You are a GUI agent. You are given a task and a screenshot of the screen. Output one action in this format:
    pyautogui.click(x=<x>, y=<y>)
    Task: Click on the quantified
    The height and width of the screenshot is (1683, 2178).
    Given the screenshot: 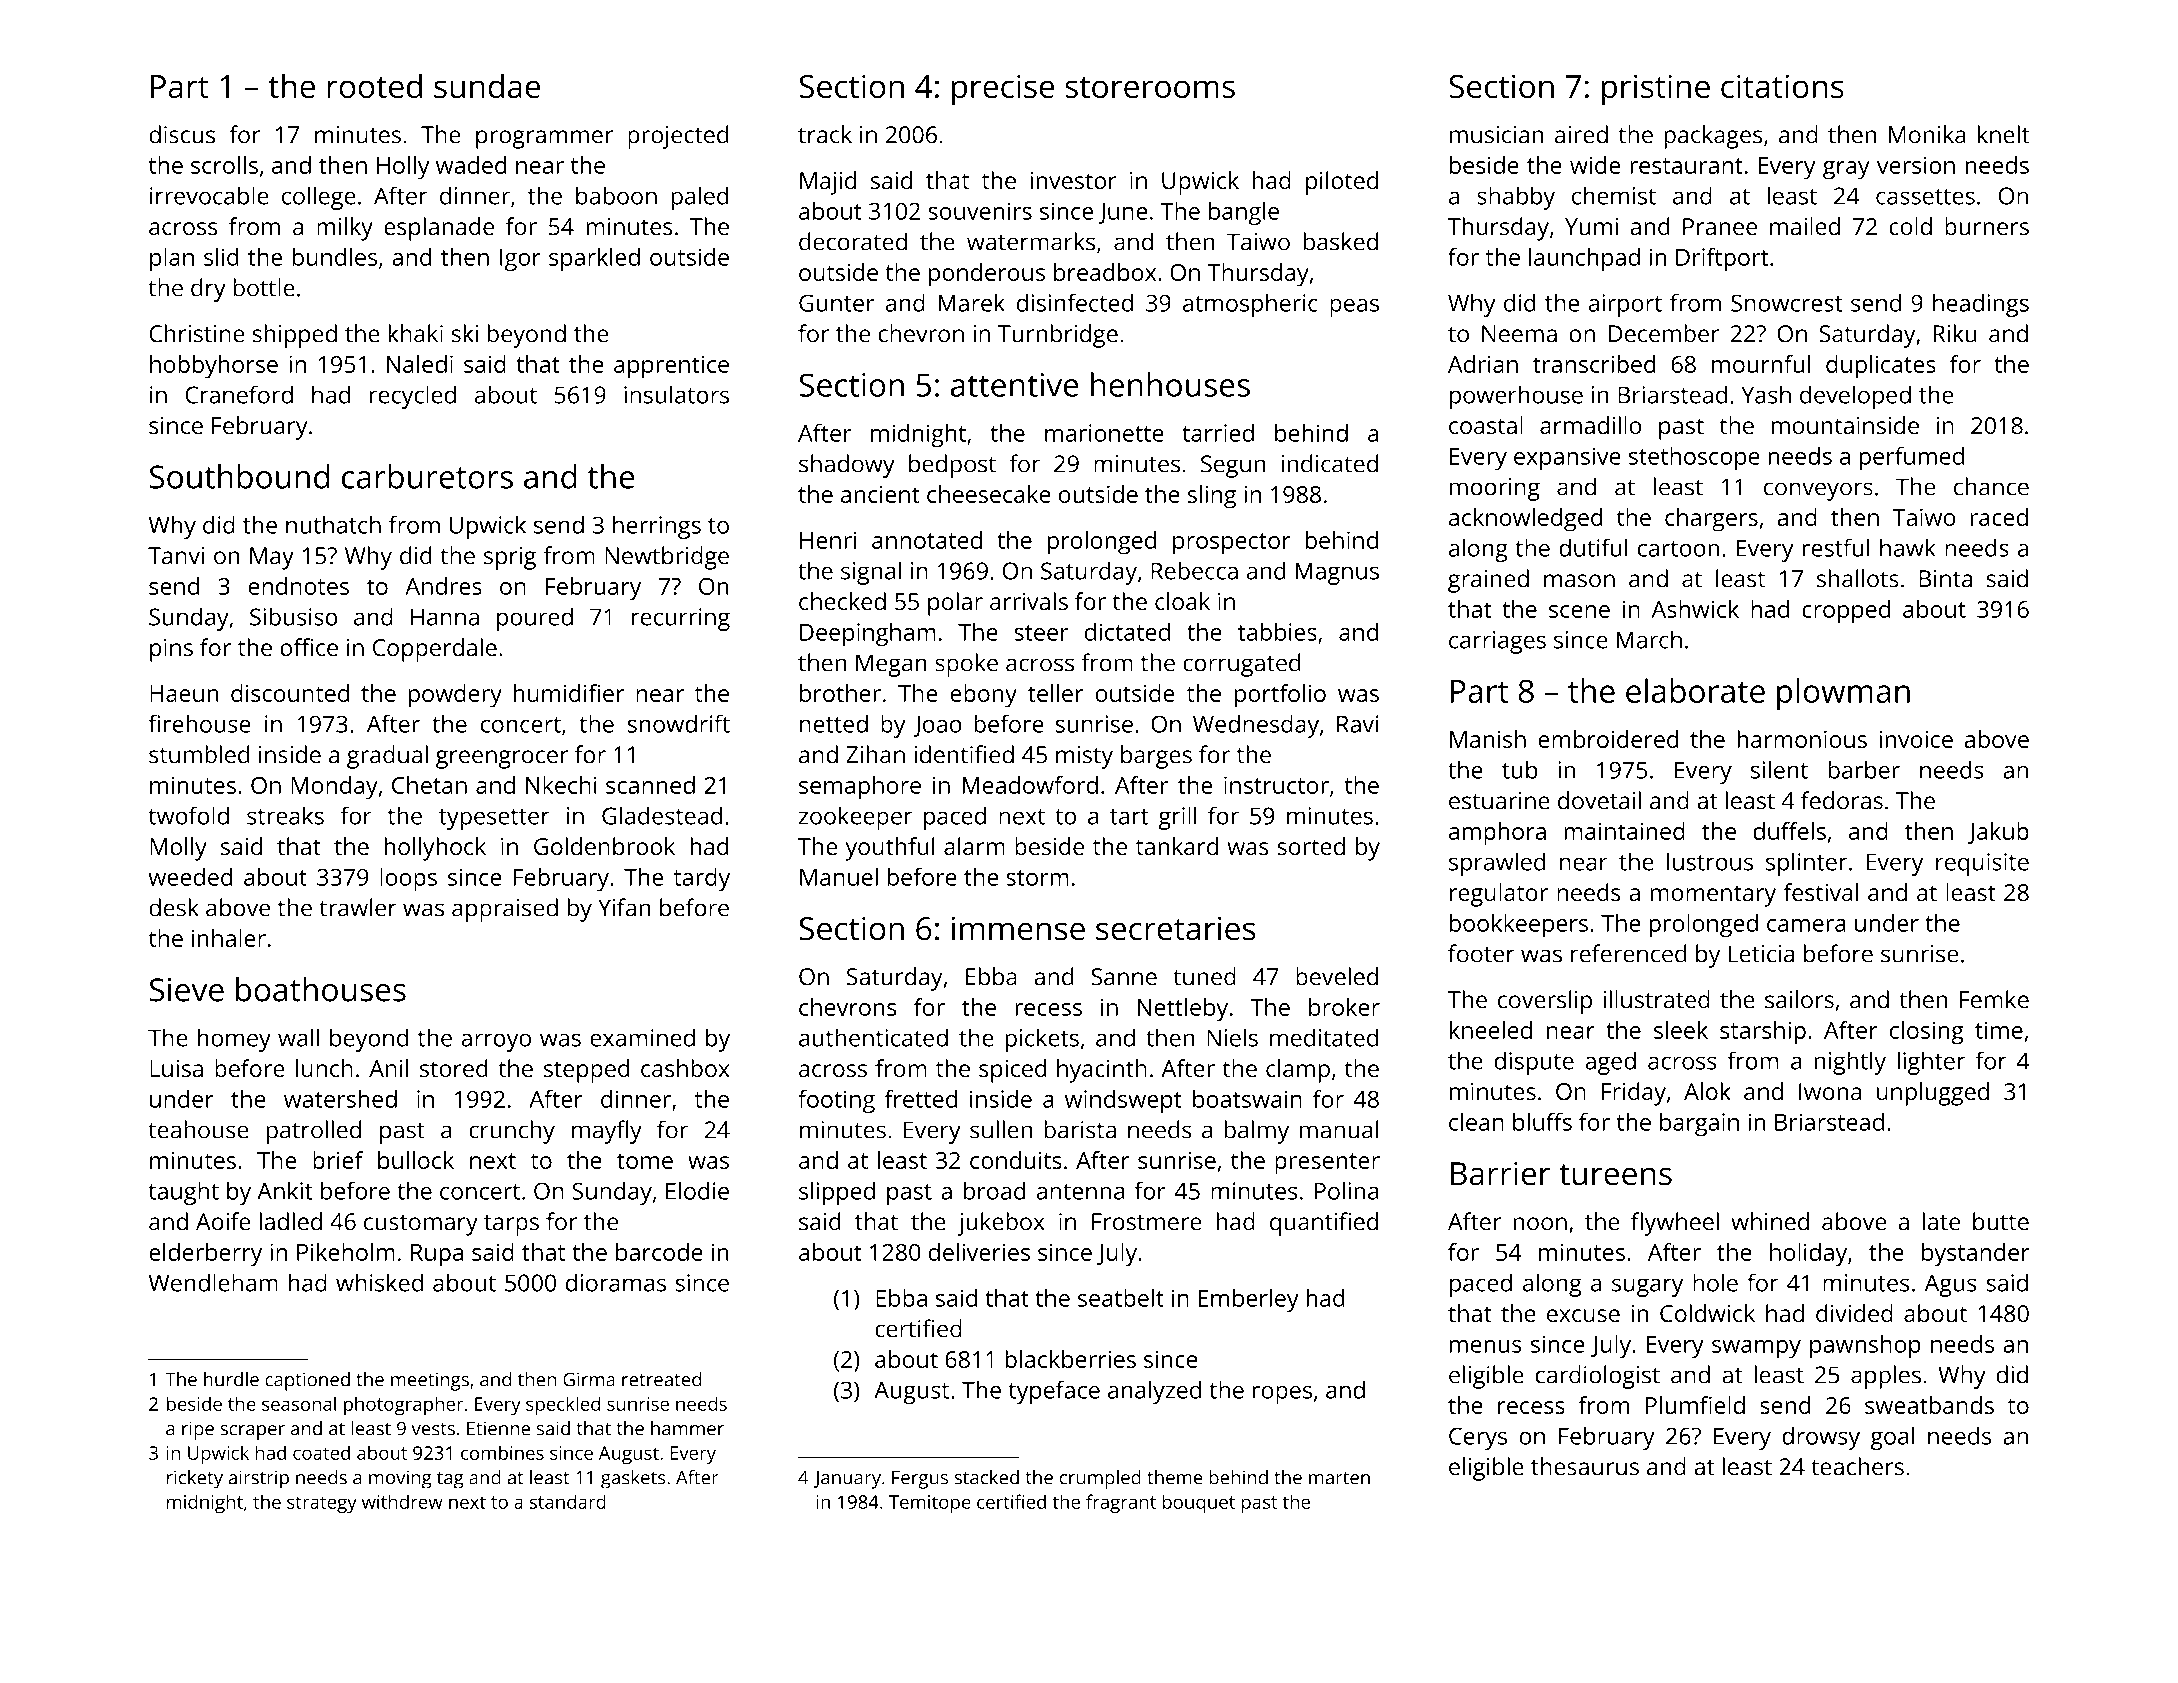 What is the action you would take?
    pyautogui.click(x=1324, y=1224)
